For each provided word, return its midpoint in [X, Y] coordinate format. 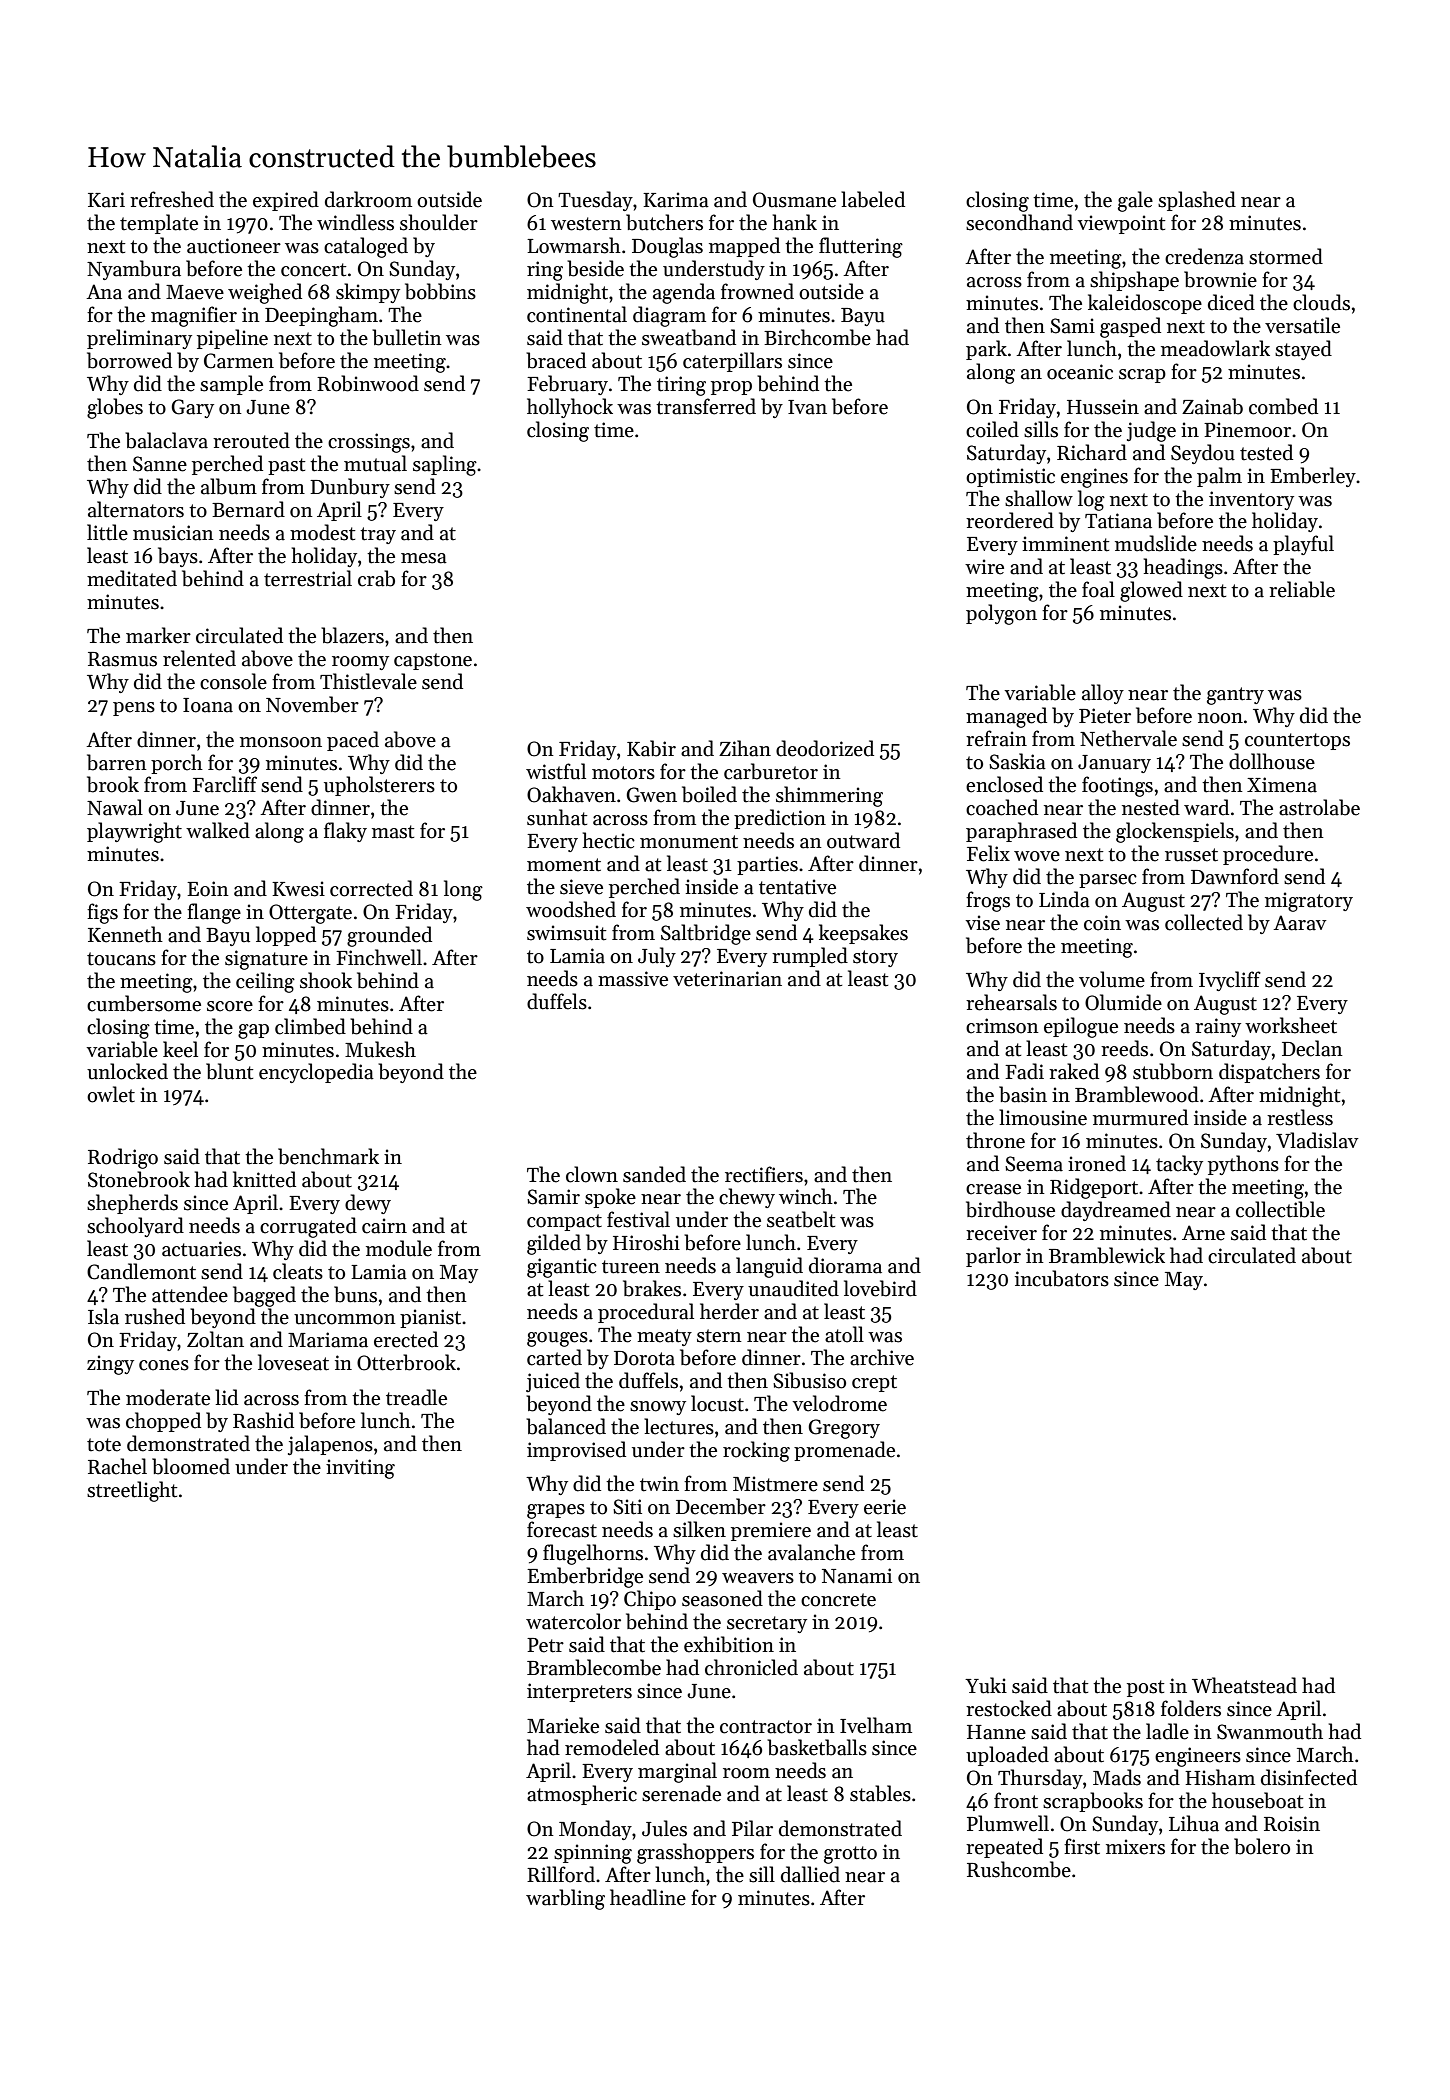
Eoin [208, 889]
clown [592, 1174]
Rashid [263, 1420]
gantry [1235, 696]
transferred [706, 406]
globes [115, 408]
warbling [565, 1899]
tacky [1179, 1165]
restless [1300, 1117]
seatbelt [801, 1219]
